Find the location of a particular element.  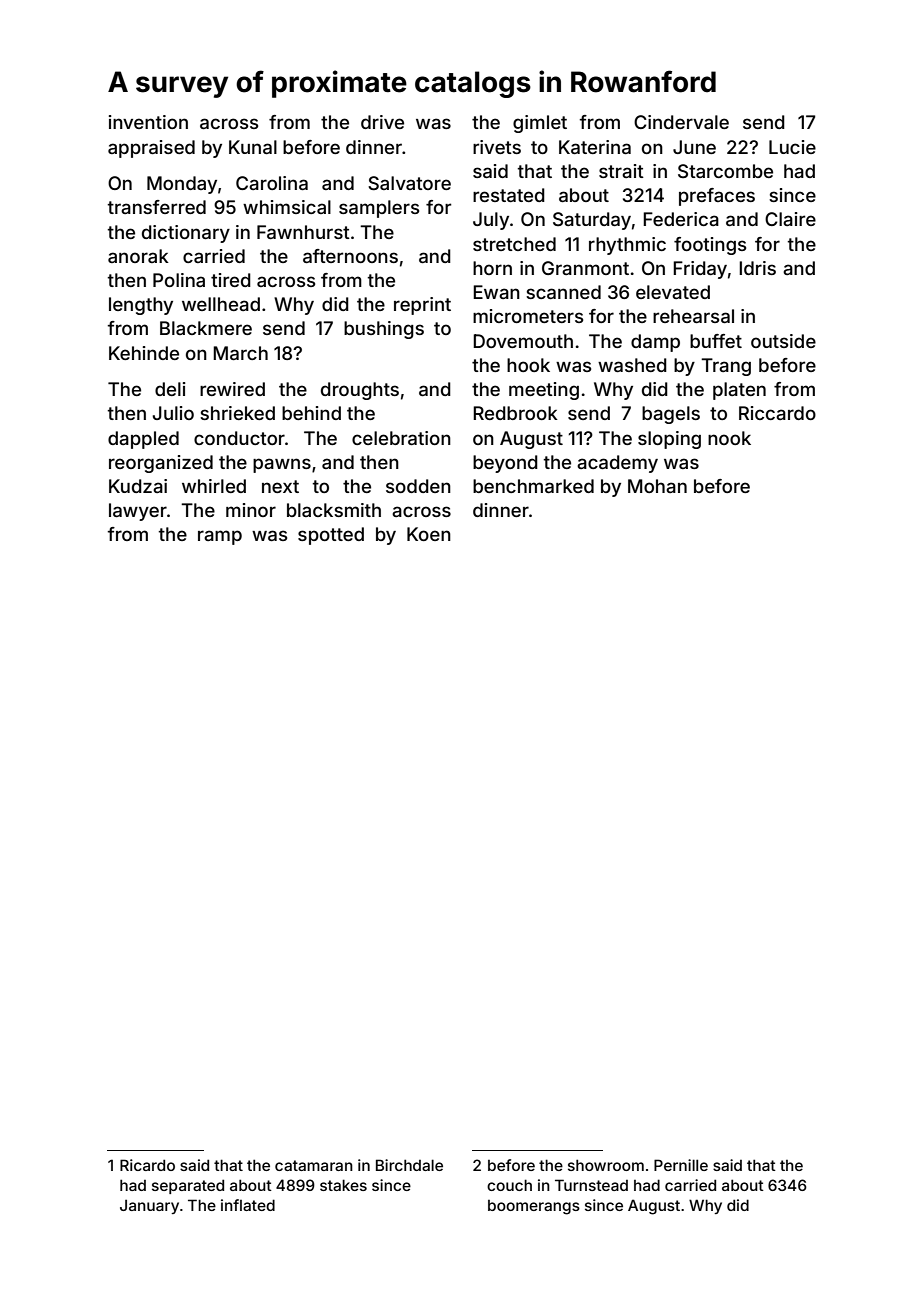

stakes is located at coordinates (343, 1185).
